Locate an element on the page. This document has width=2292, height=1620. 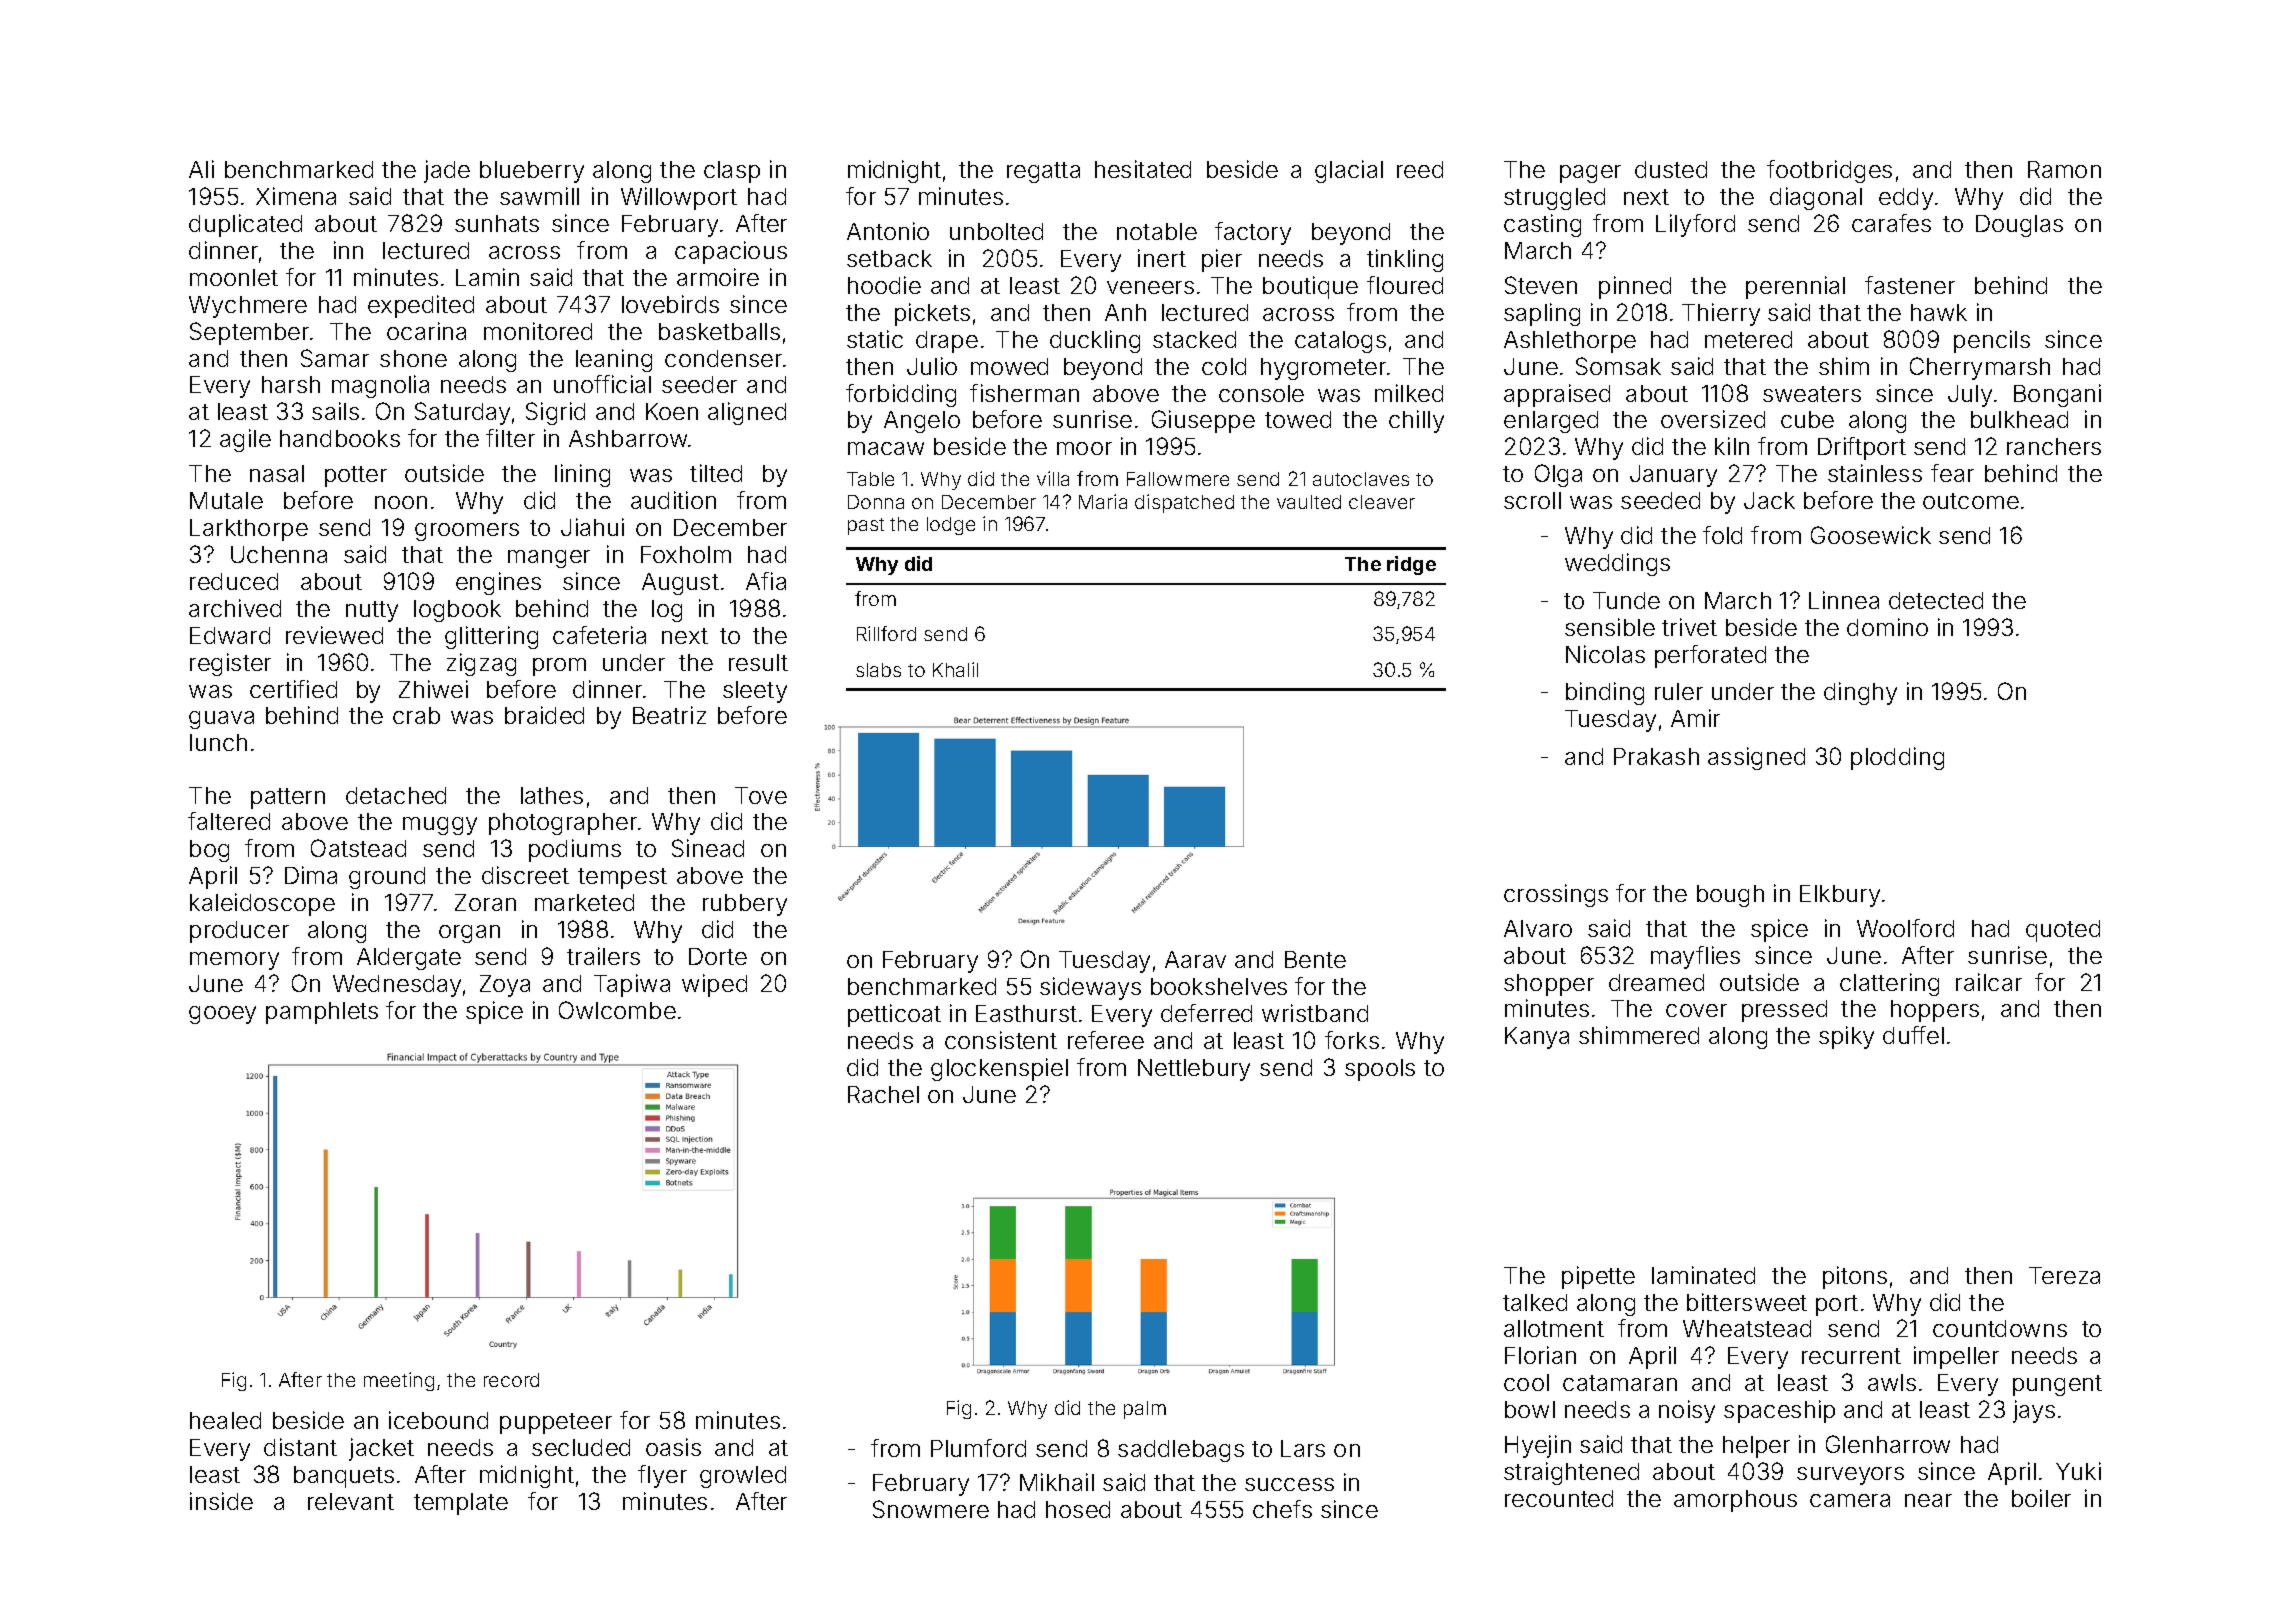
clasp is located at coordinates (732, 172).
